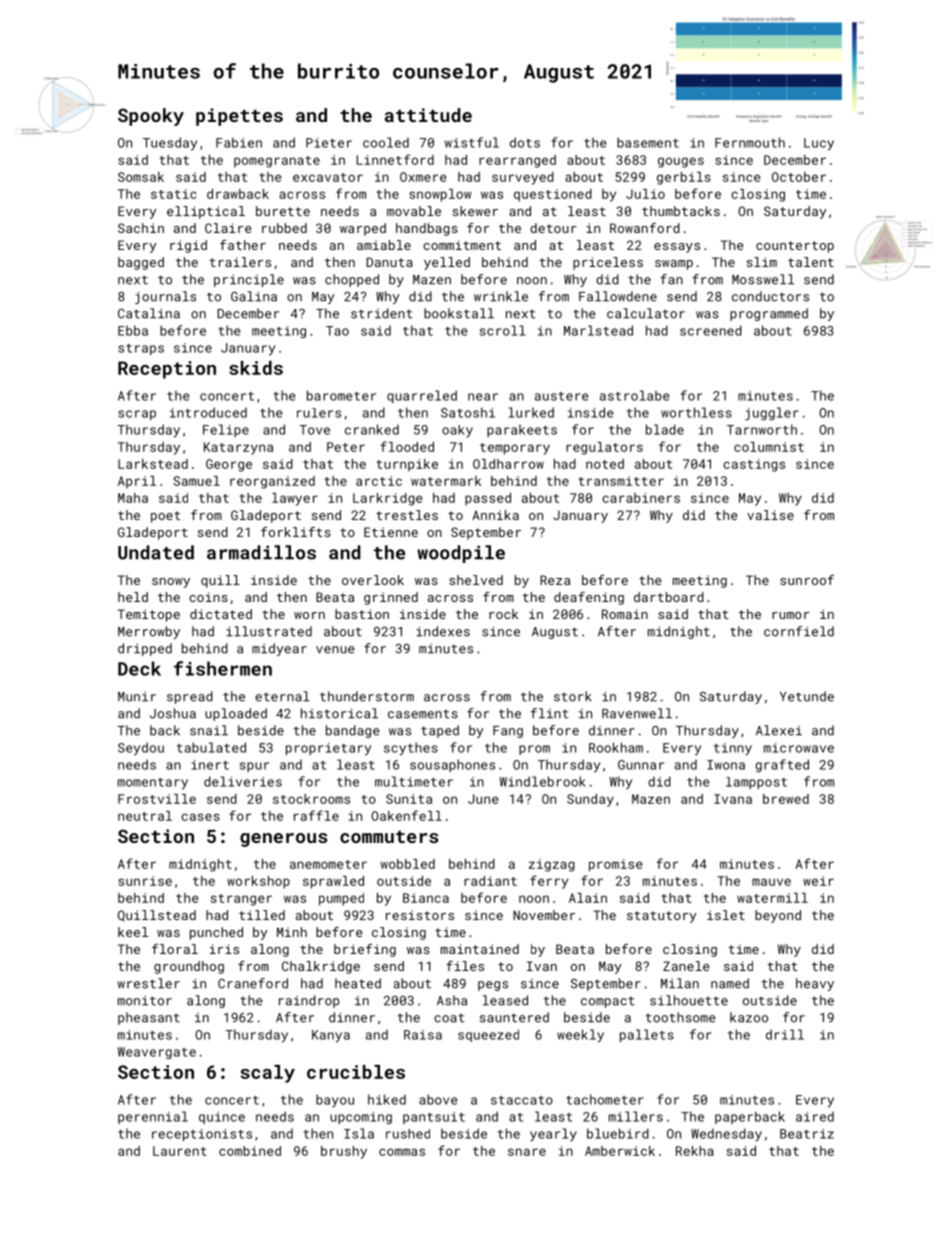 This page has width=952, height=1233. What do you see at coordinates (807, 696) in the page?
I see `Yetunde` at bounding box center [807, 696].
